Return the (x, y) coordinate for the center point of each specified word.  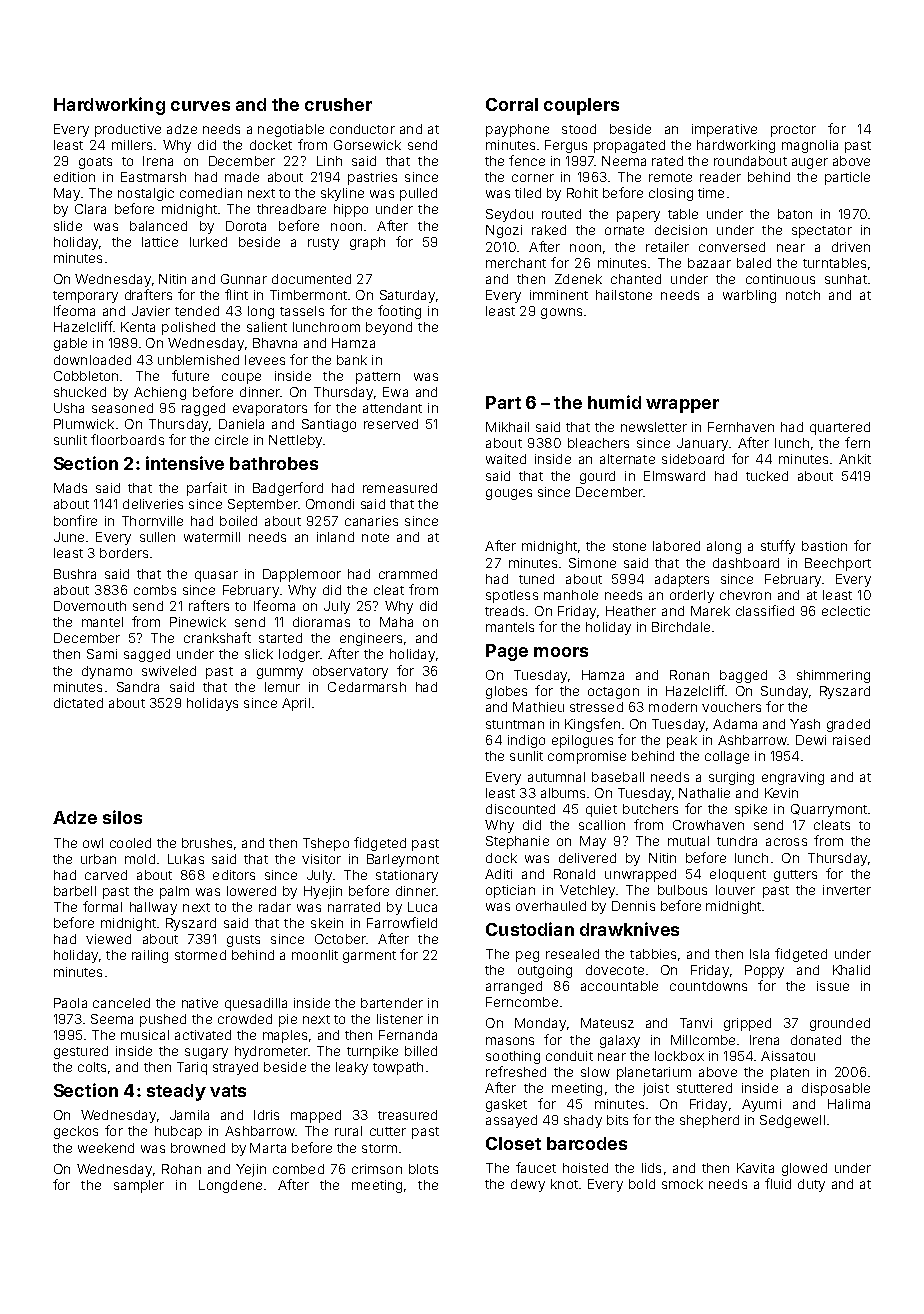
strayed (235, 1068)
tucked (767, 476)
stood (579, 129)
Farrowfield (402, 922)
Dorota (246, 226)
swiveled (169, 671)
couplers (581, 106)
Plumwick (84, 424)
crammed (408, 574)
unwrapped (640, 875)
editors (234, 875)
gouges (509, 494)
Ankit (855, 459)
